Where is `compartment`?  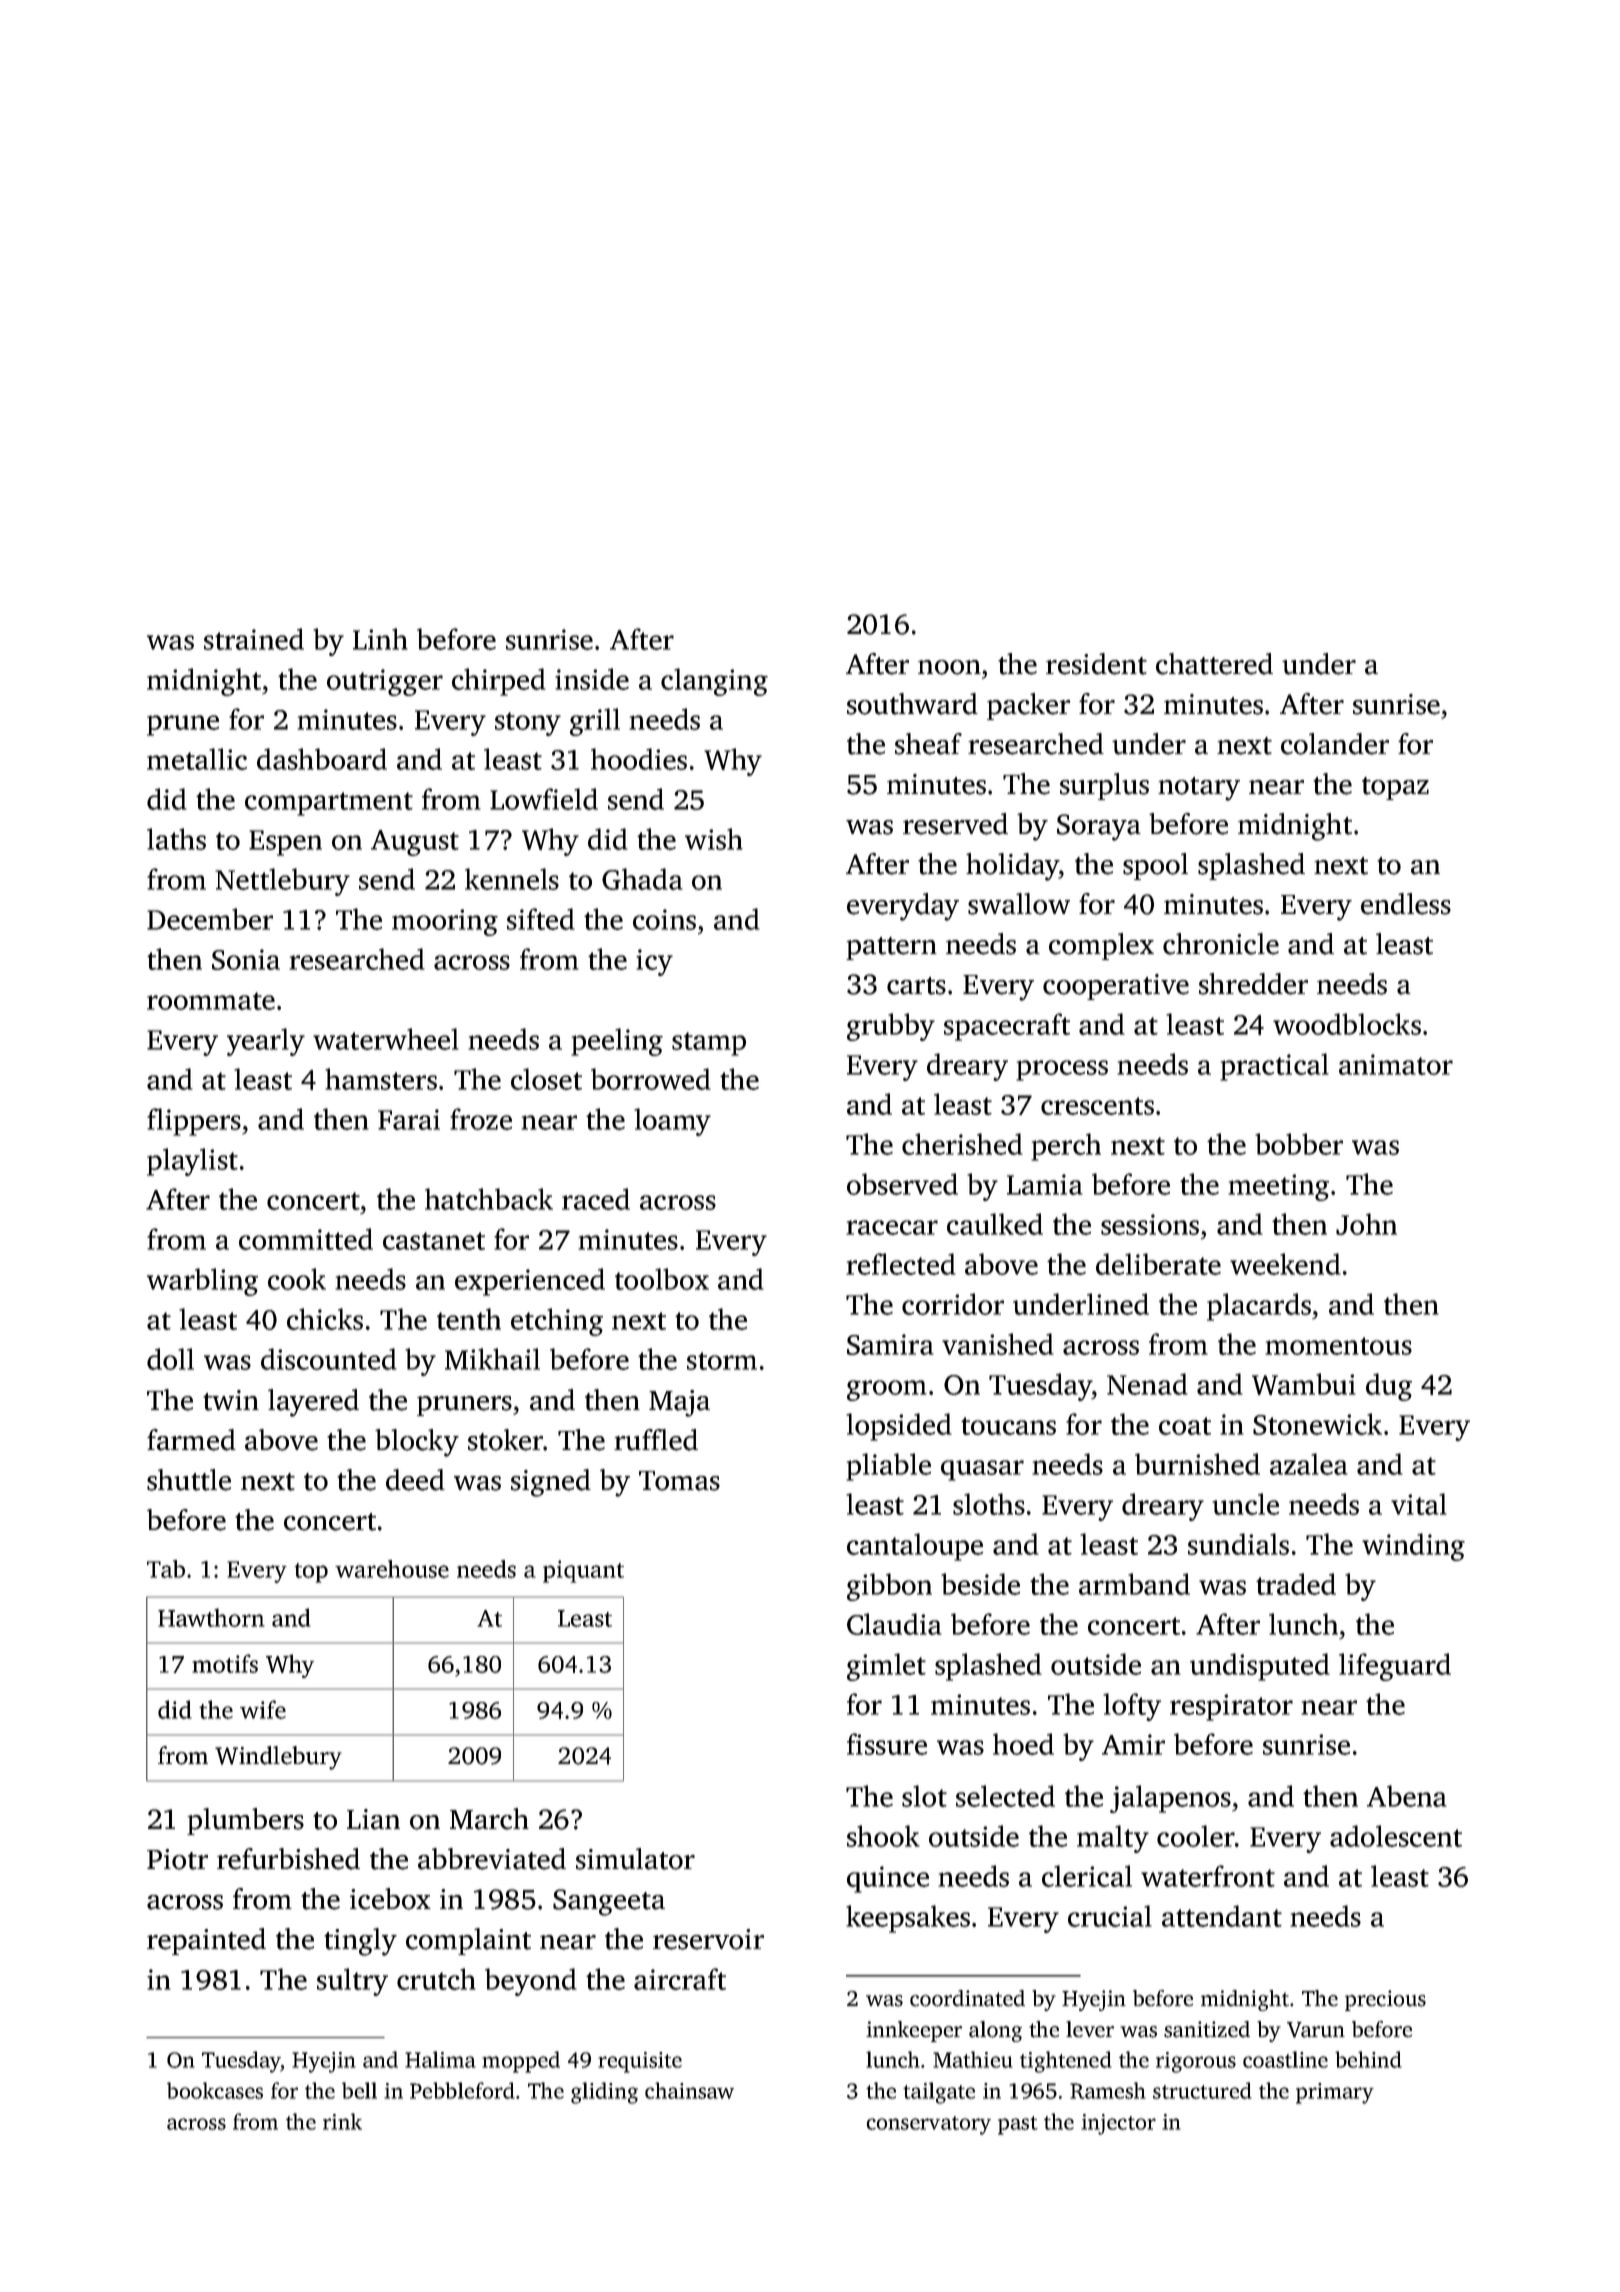
compartment is located at coordinates (329, 804).
